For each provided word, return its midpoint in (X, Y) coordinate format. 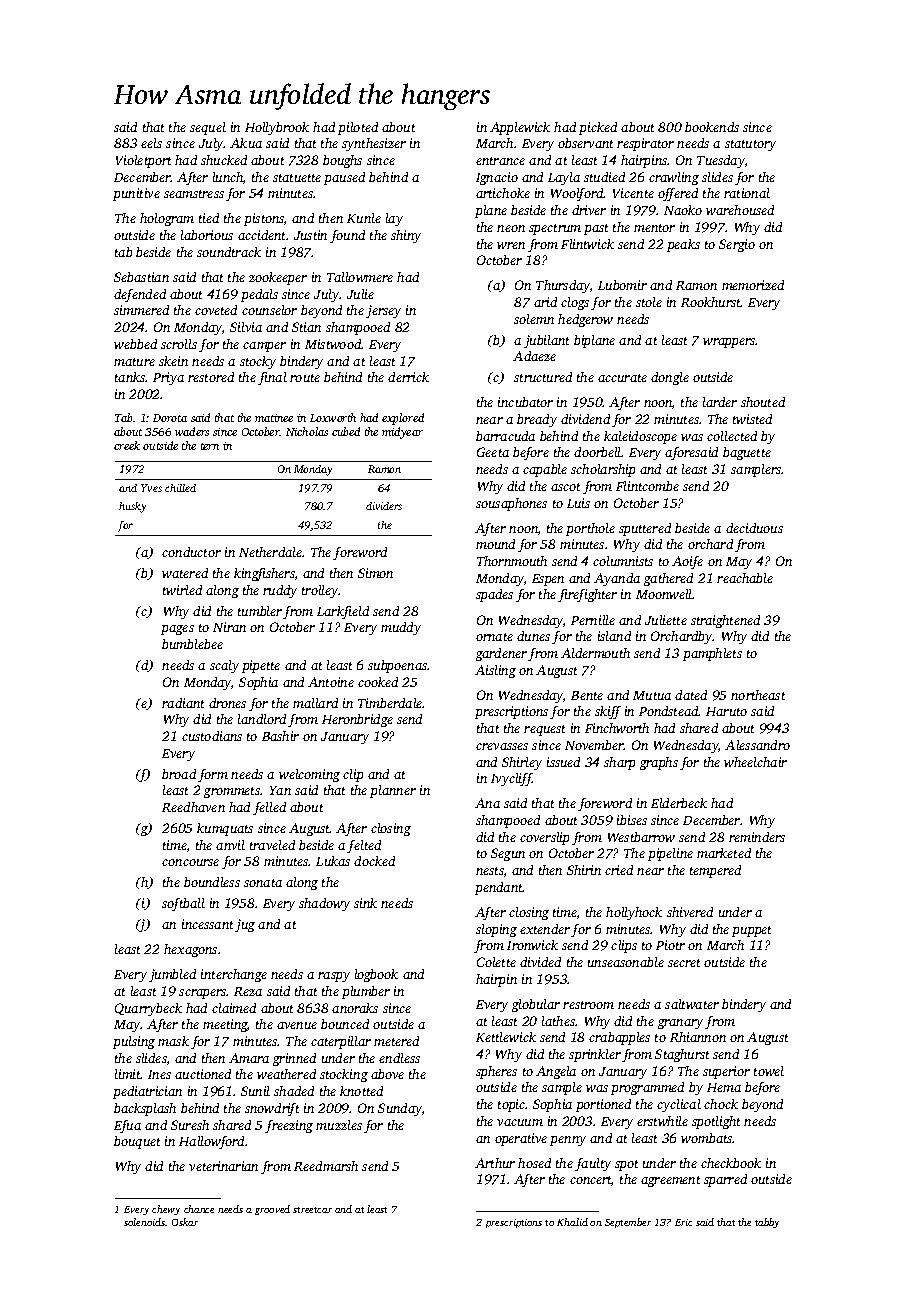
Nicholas (307, 431)
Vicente (633, 193)
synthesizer (374, 144)
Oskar (185, 1222)
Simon (375, 573)
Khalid (572, 1222)
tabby (767, 1223)
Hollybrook (277, 128)
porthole (590, 529)
